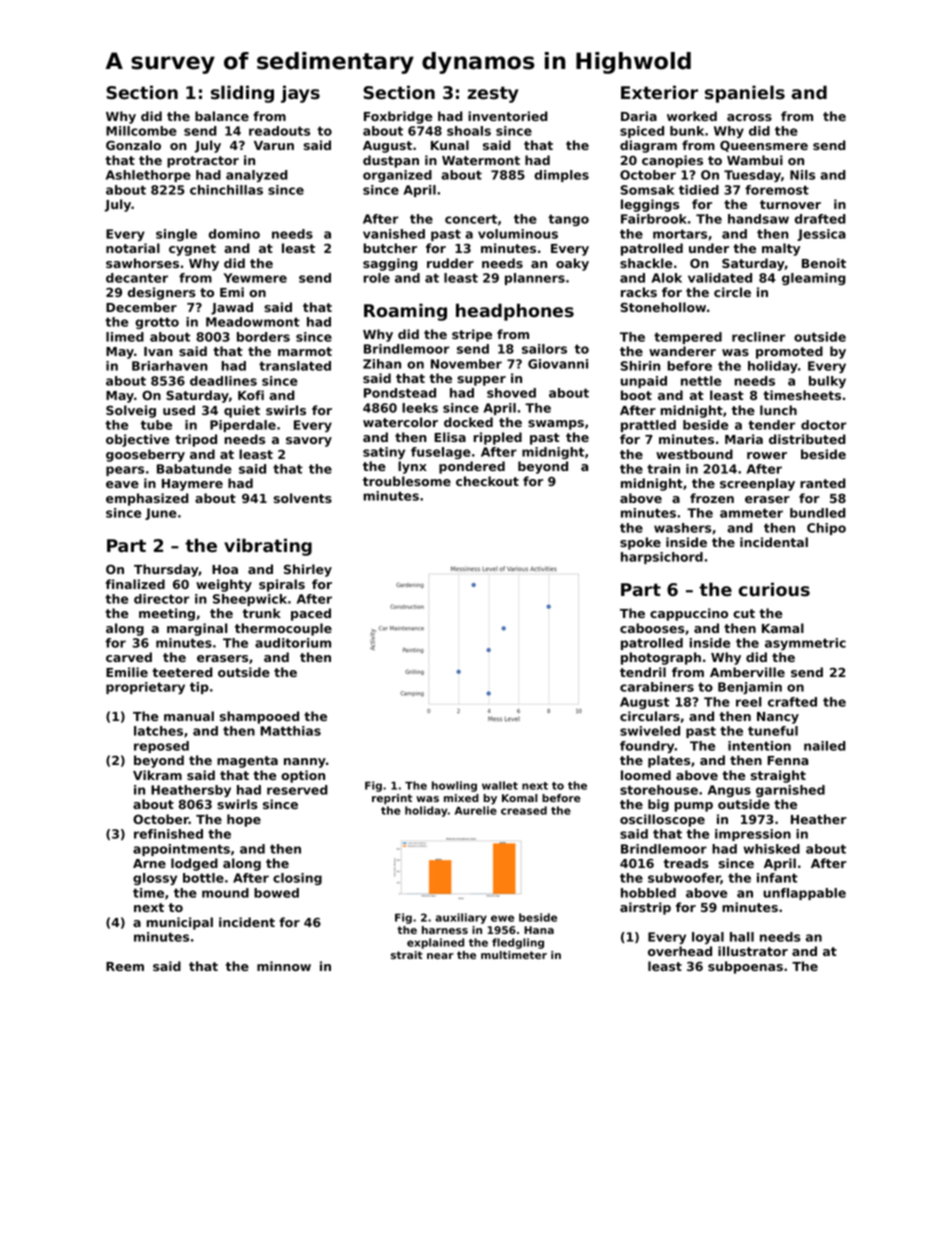 The height and width of the screenshot is (1233, 952). I want to click on asymmetric, so click(805, 644).
